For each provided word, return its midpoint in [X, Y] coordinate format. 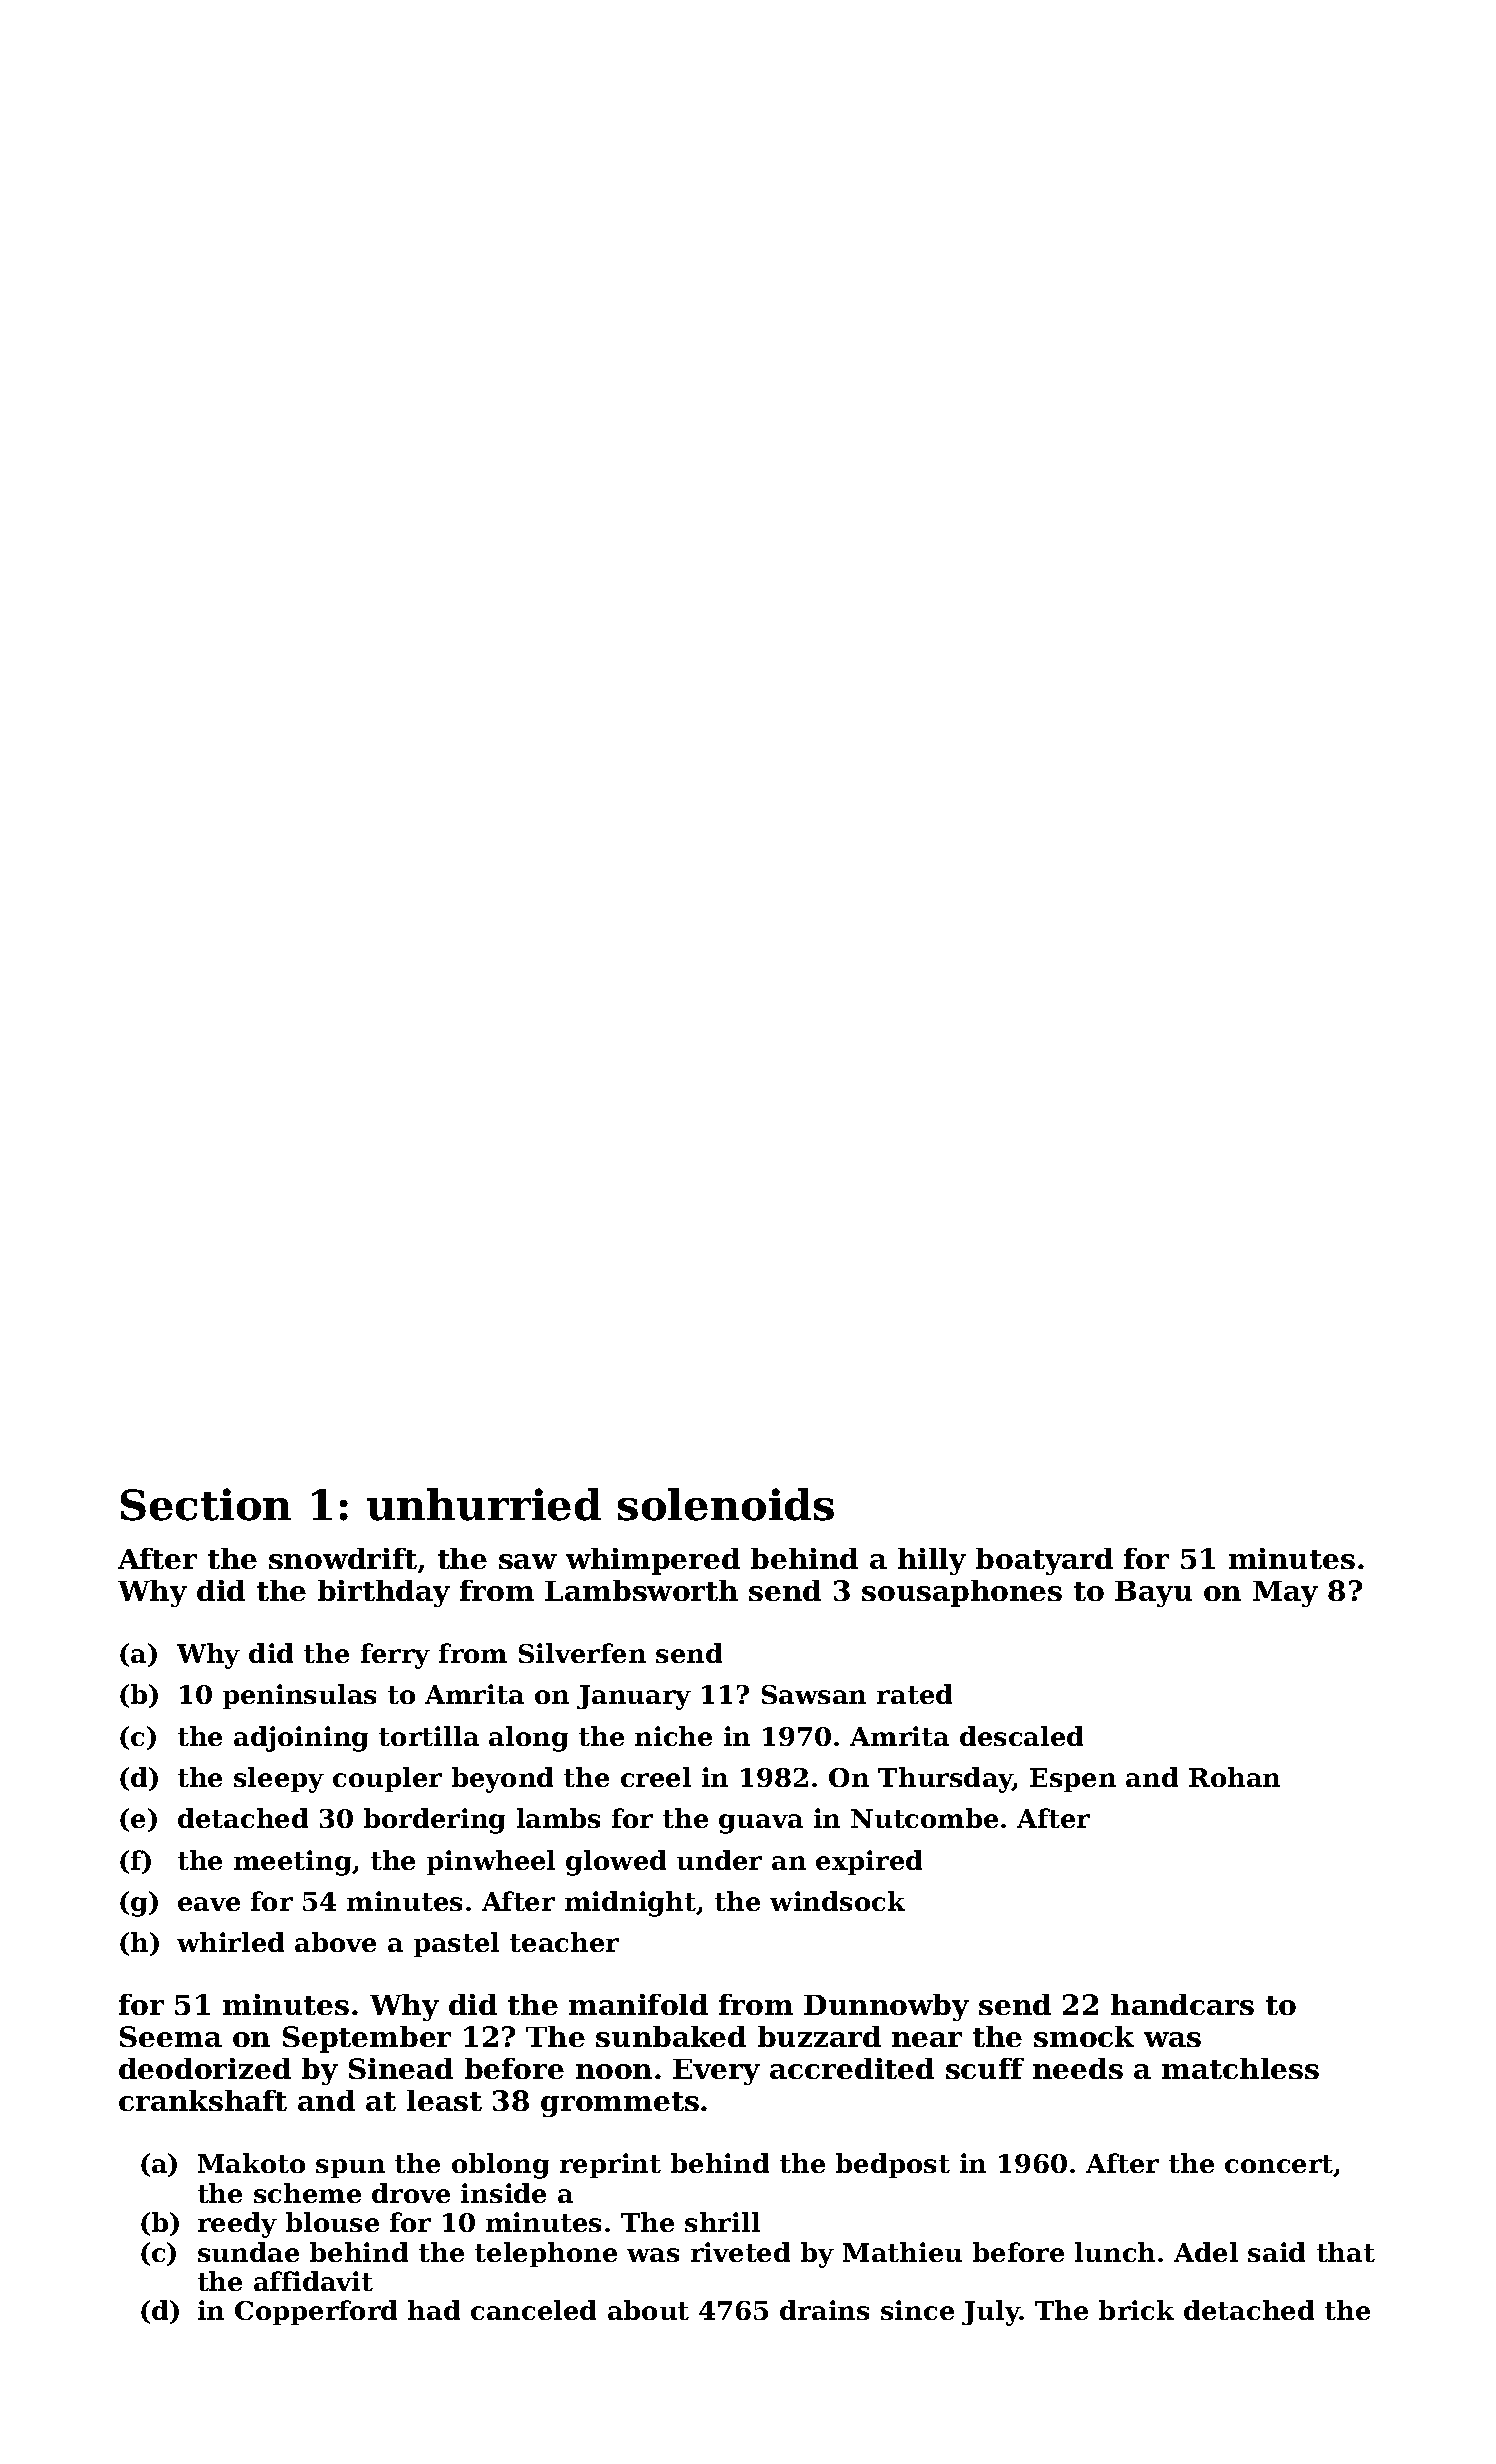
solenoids [726, 1504]
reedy [237, 2225]
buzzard [819, 2036]
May [1285, 1594]
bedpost [893, 2165]
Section [206, 1504]
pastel [456, 1944]
